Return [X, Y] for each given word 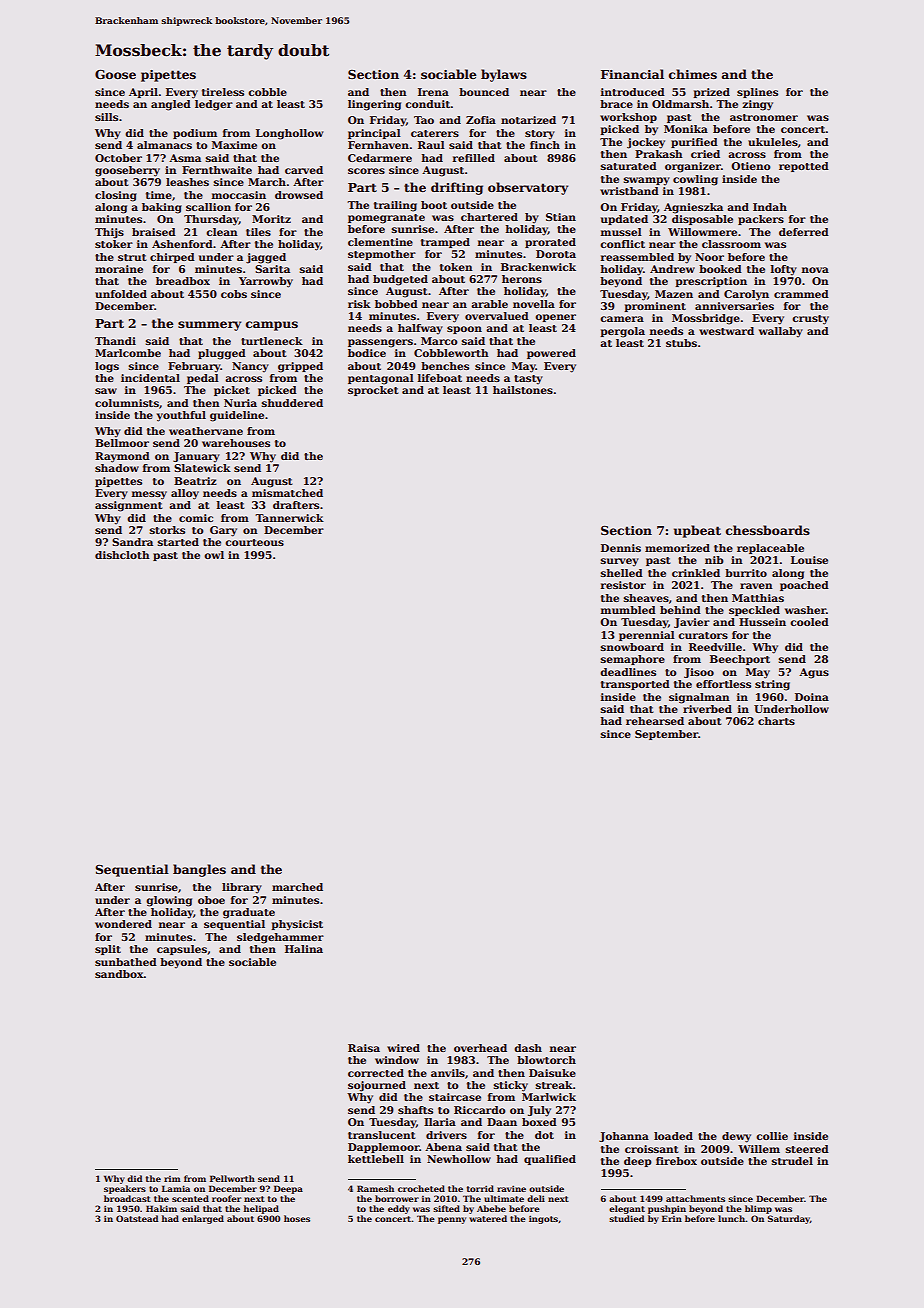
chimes [693, 74]
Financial [632, 74]
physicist [297, 925]
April [143, 93]
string [772, 685]
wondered [123, 924]
